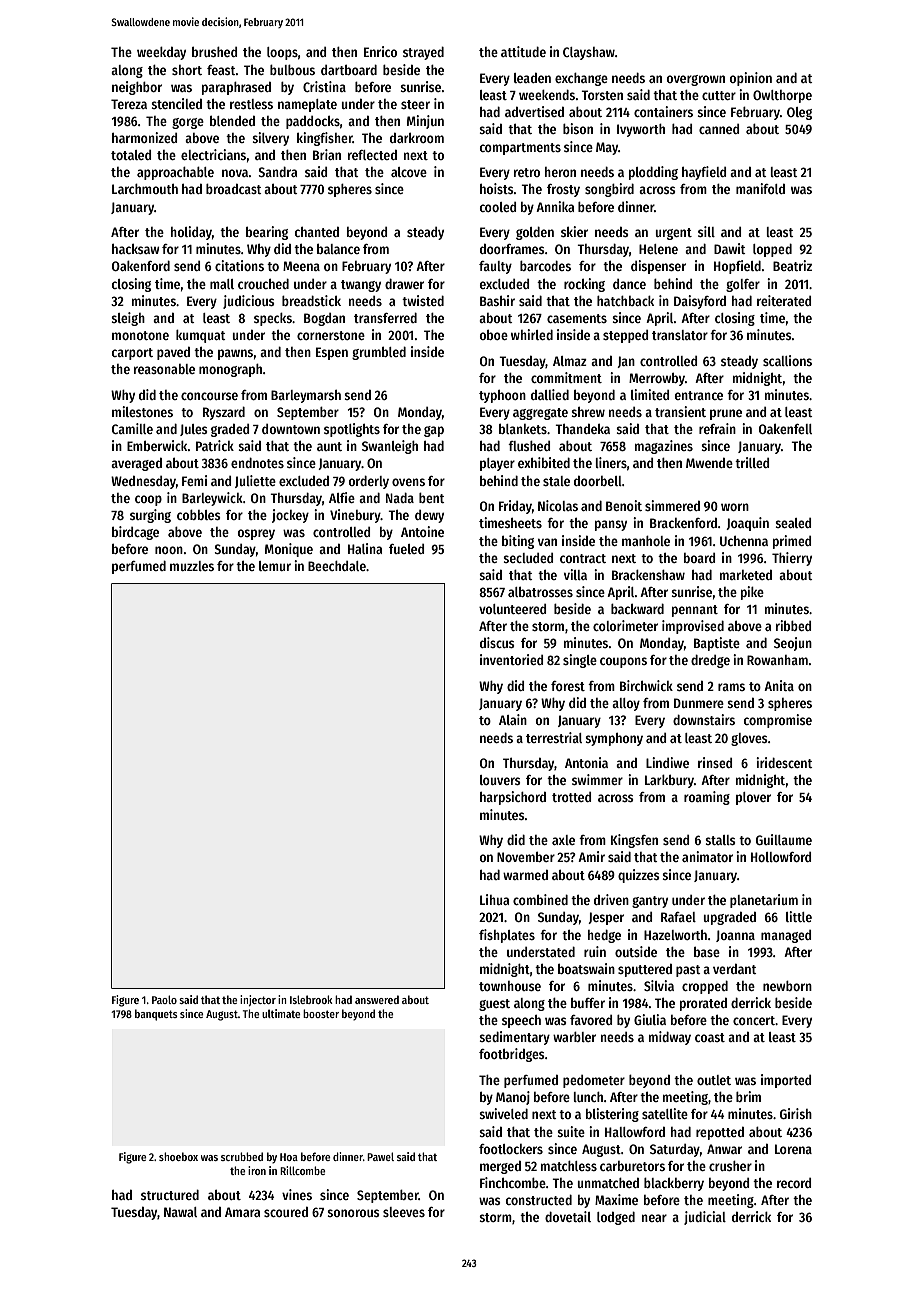 This page has width=924, height=1308. I want to click on lemur, so click(275, 566).
